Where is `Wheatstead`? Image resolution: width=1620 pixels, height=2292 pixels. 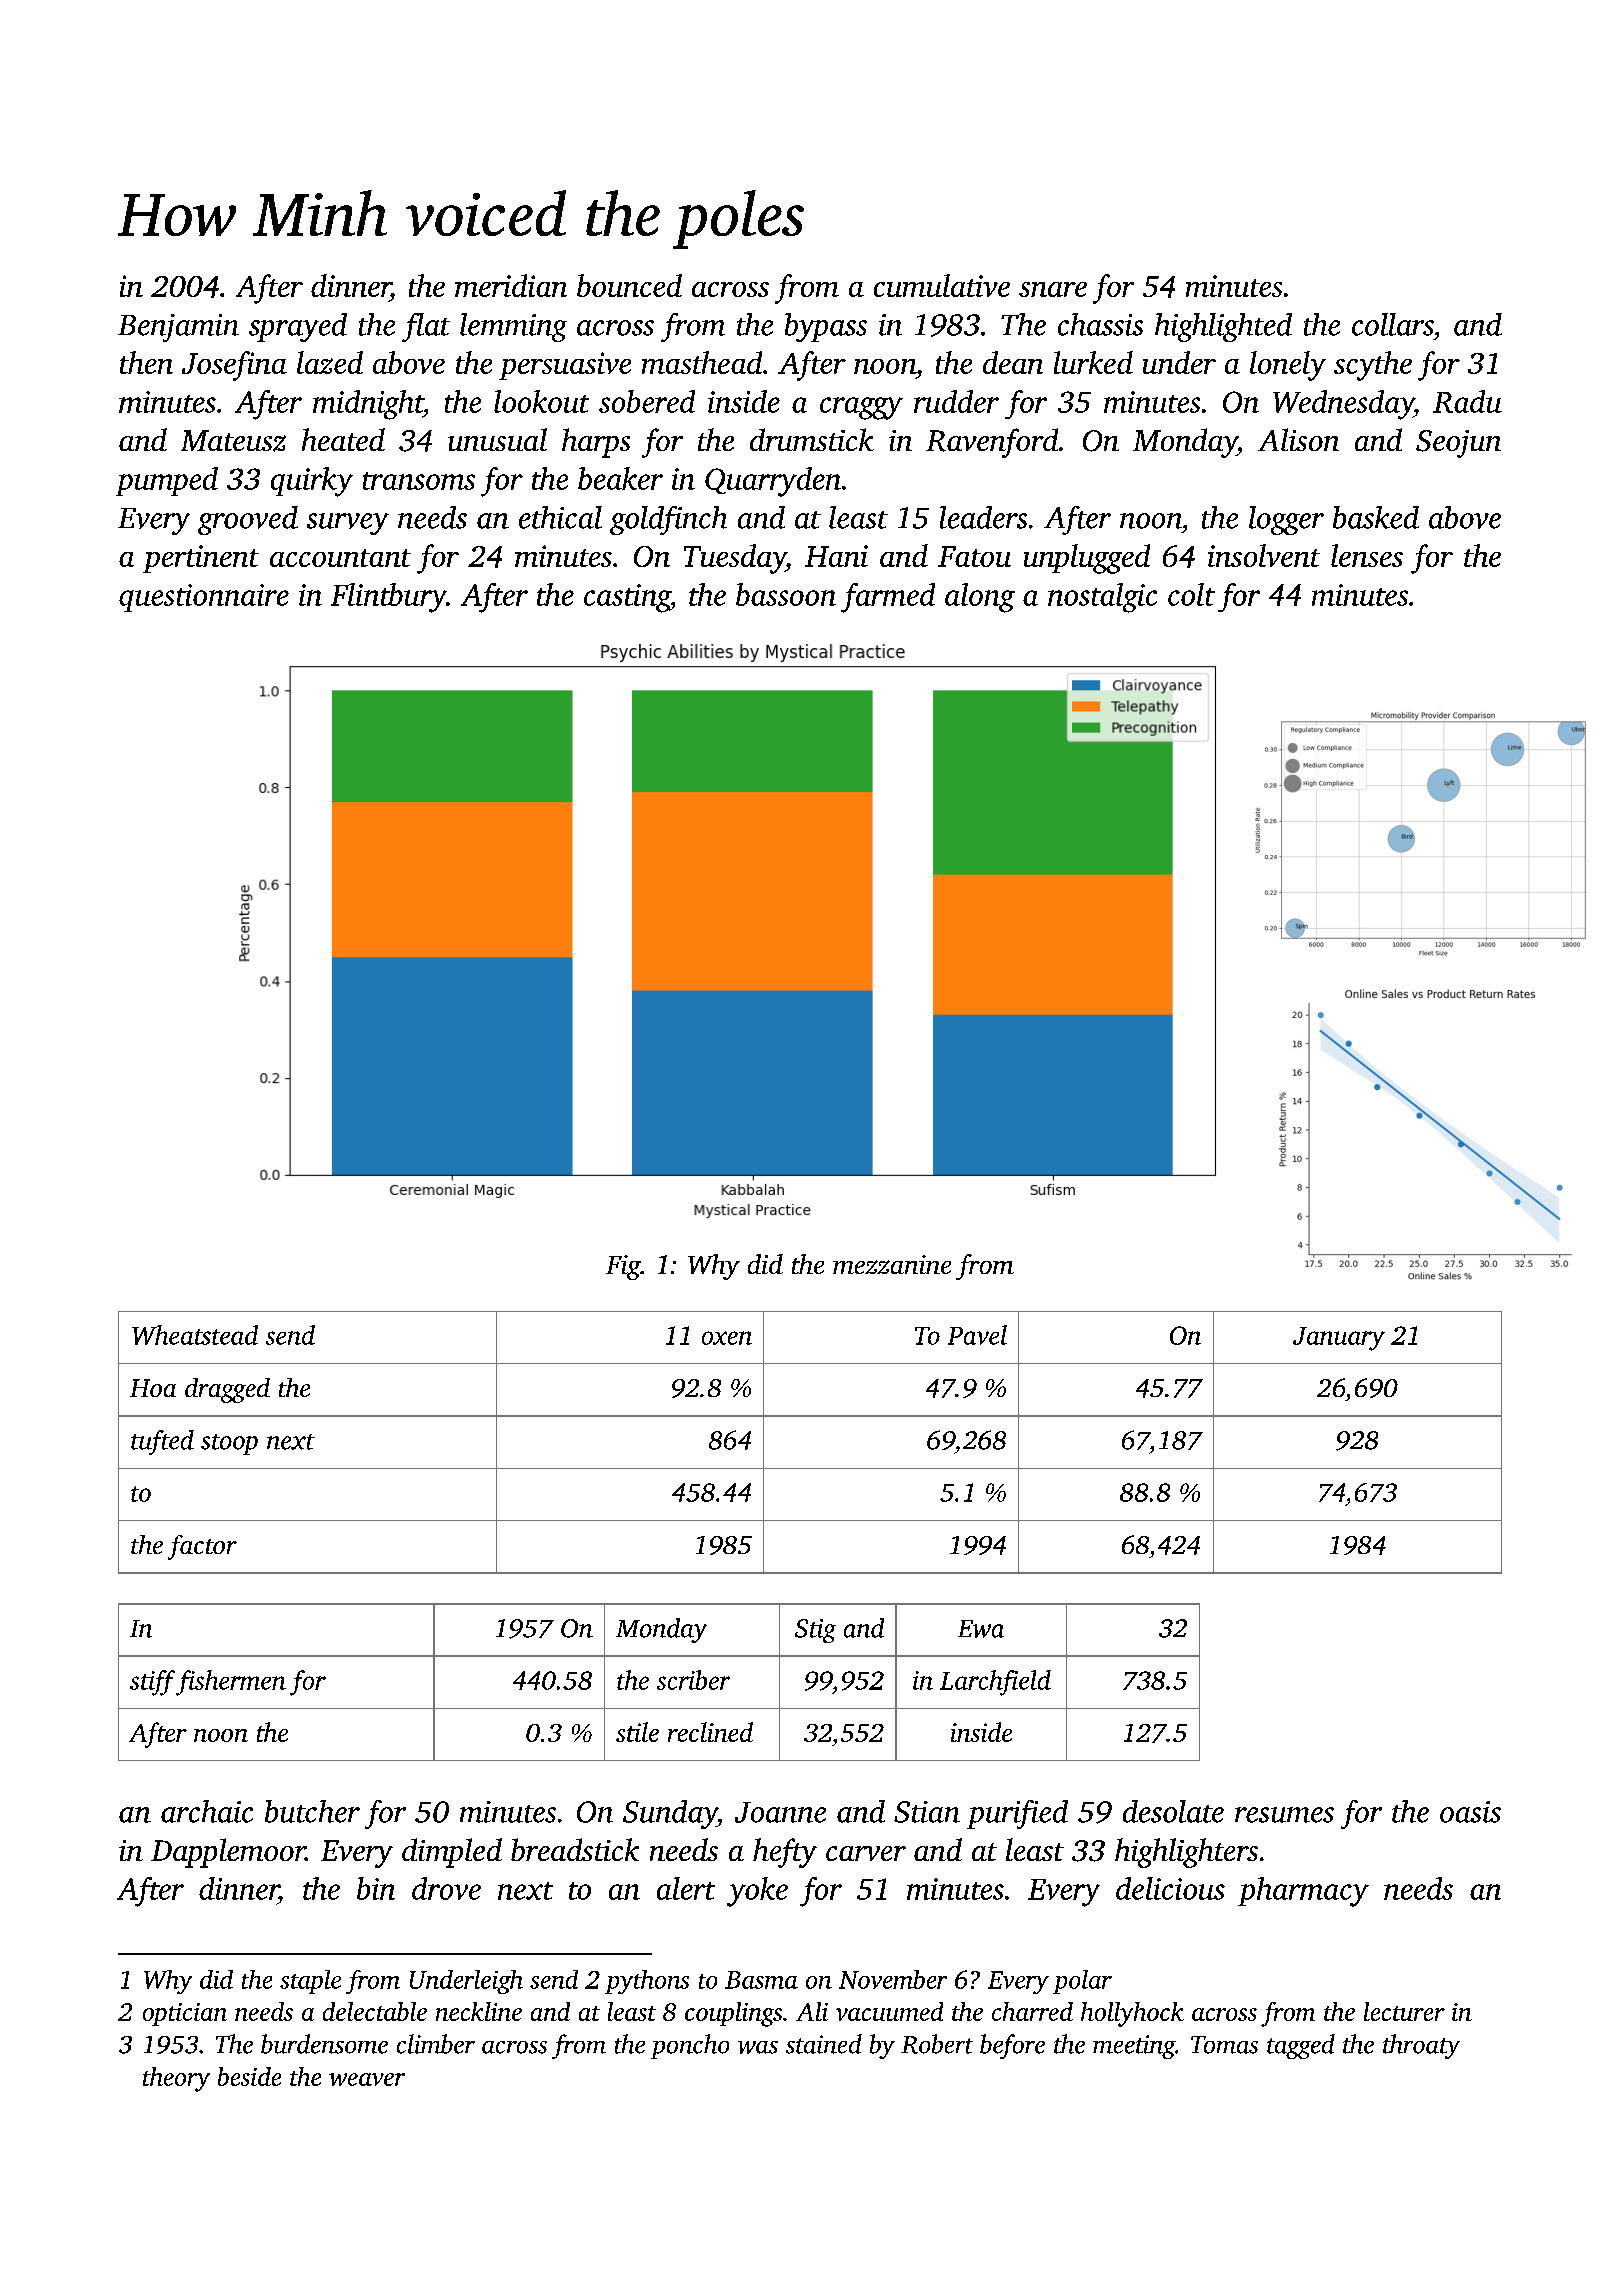 Wheatstead is located at coordinates (195, 1335).
